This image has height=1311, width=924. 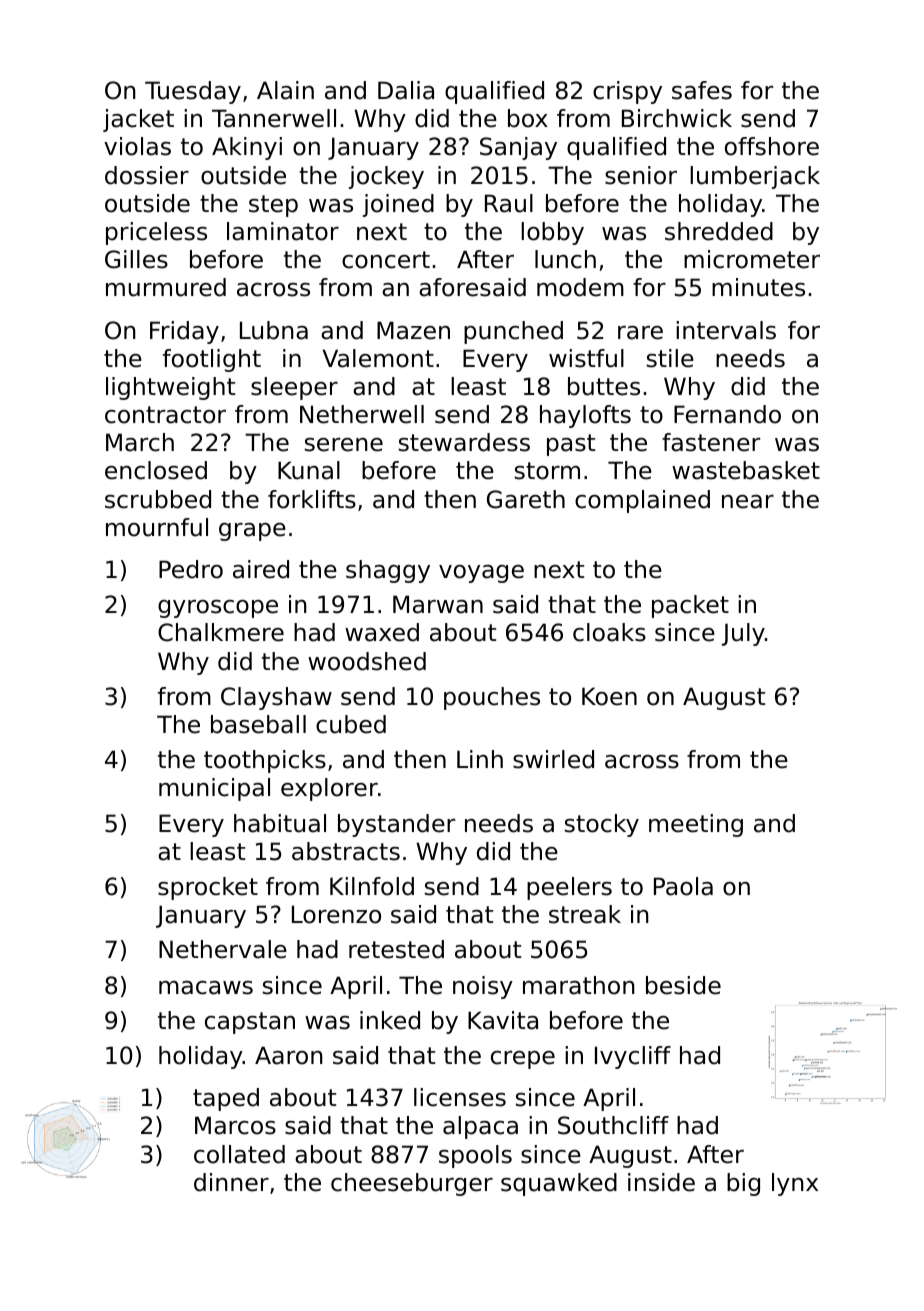 I want to click on peelers, so click(x=569, y=888).
